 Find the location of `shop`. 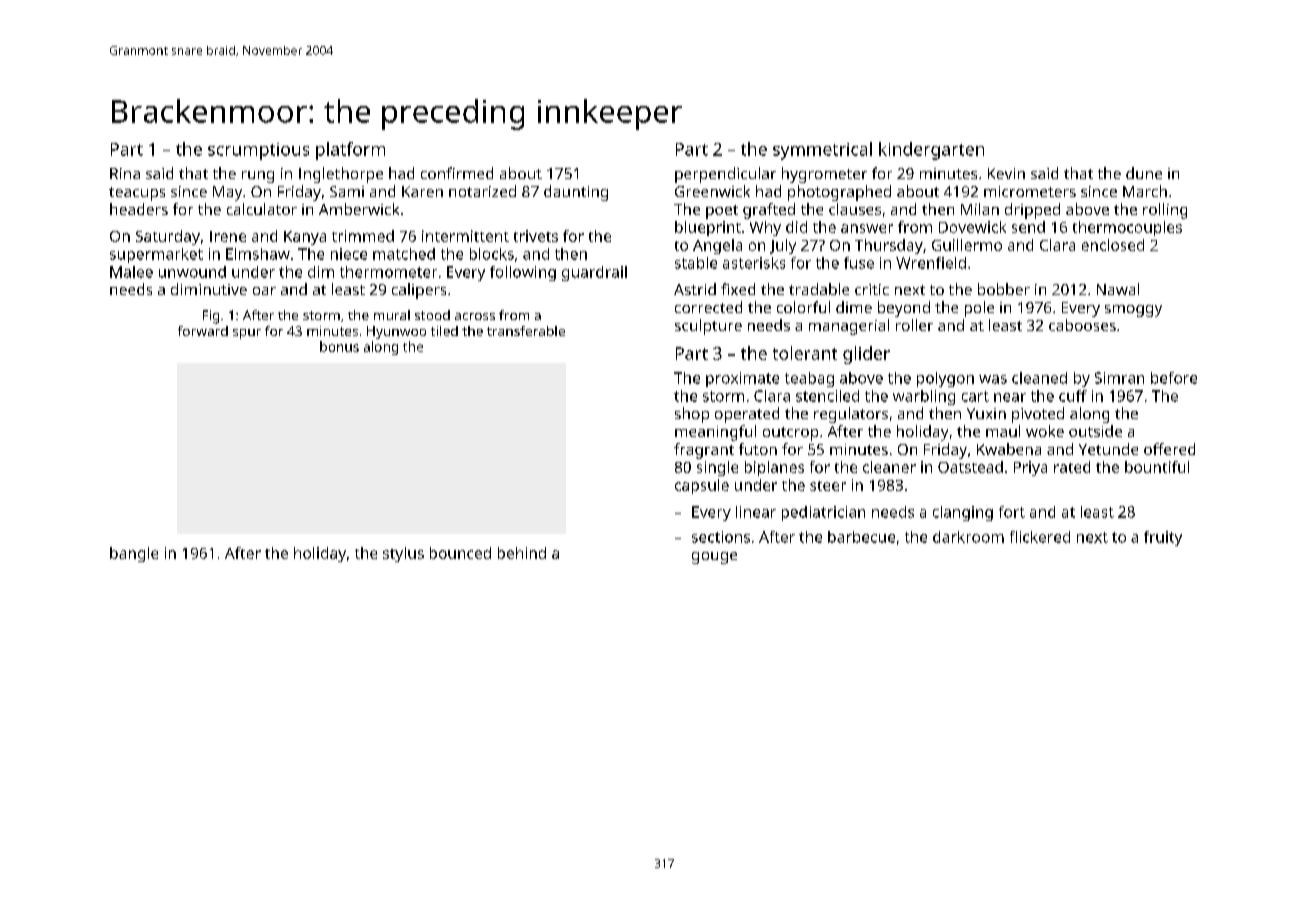

shop is located at coordinates (692, 415).
